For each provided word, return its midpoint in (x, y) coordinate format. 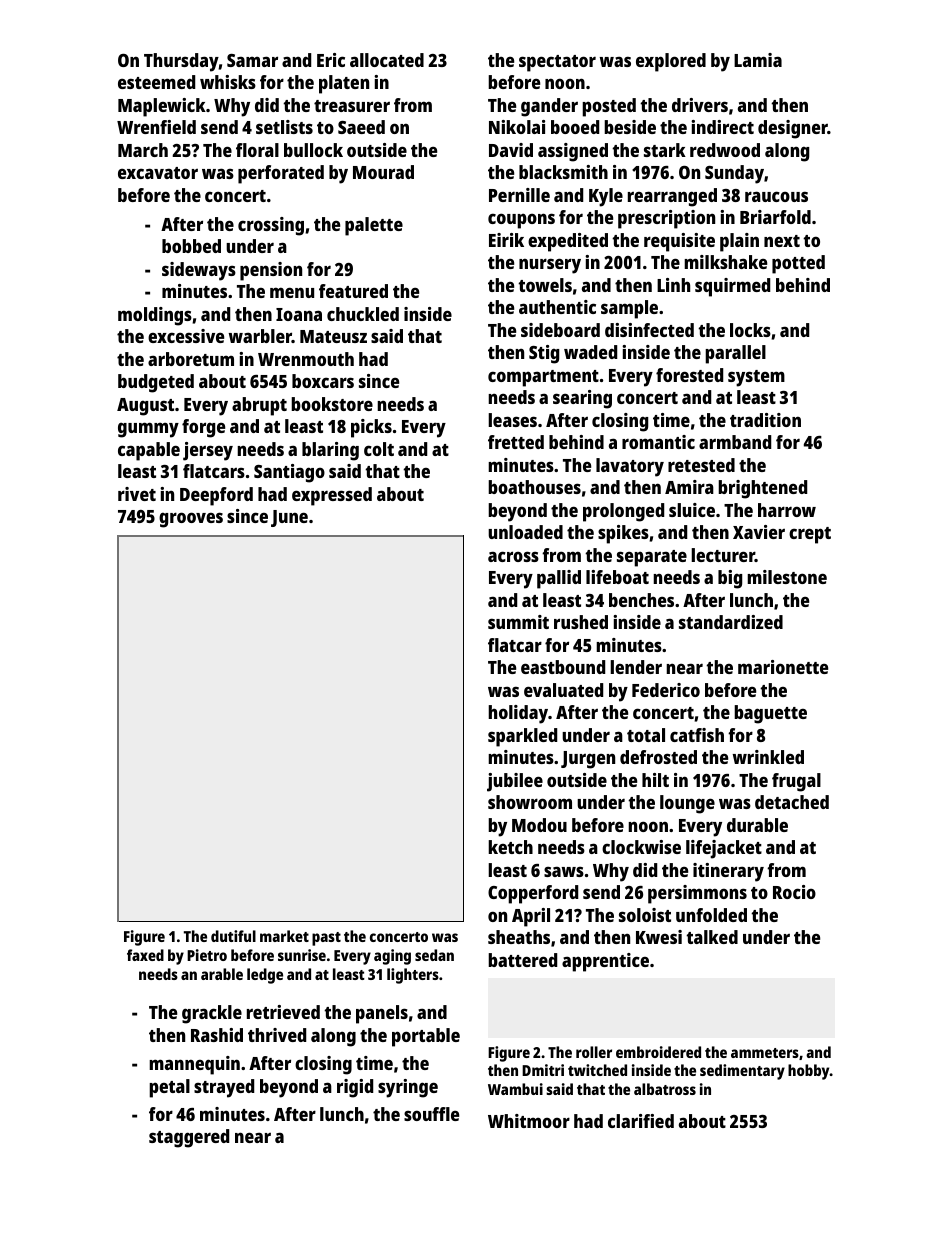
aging (392, 957)
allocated (387, 60)
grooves (191, 520)
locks (750, 330)
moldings (155, 316)
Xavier (759, 532)
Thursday (181, 62)
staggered (189, 1138)
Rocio (794, 892)
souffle (431, 1114)
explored (671, 62)
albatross (665, 1089)
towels (545, 285)
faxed (145, 955)
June (289, 518)
